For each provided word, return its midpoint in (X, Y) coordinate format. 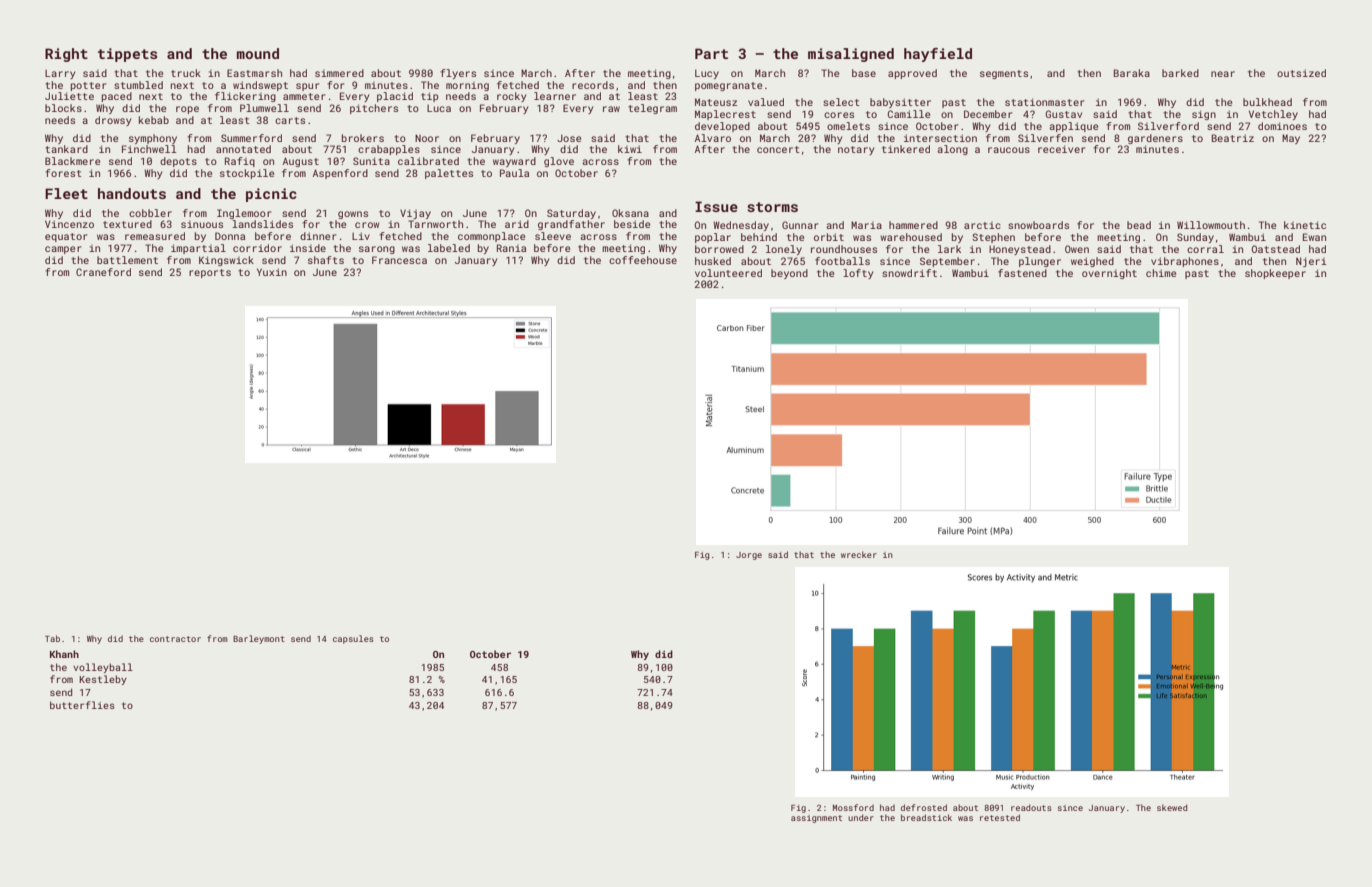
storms (772, 207)
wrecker (859, 554)
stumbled (138, 85)
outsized (1301, 73)
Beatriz (1233, 138)
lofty (858, 274)
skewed (1172, 807)
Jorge (749, 556)
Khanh (64, 654)
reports (210, 273)
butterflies (82, 705)
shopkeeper (1275, 274)
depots (178, 162)
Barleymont (259, 639)
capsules (353, 639)
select (841, 102)
